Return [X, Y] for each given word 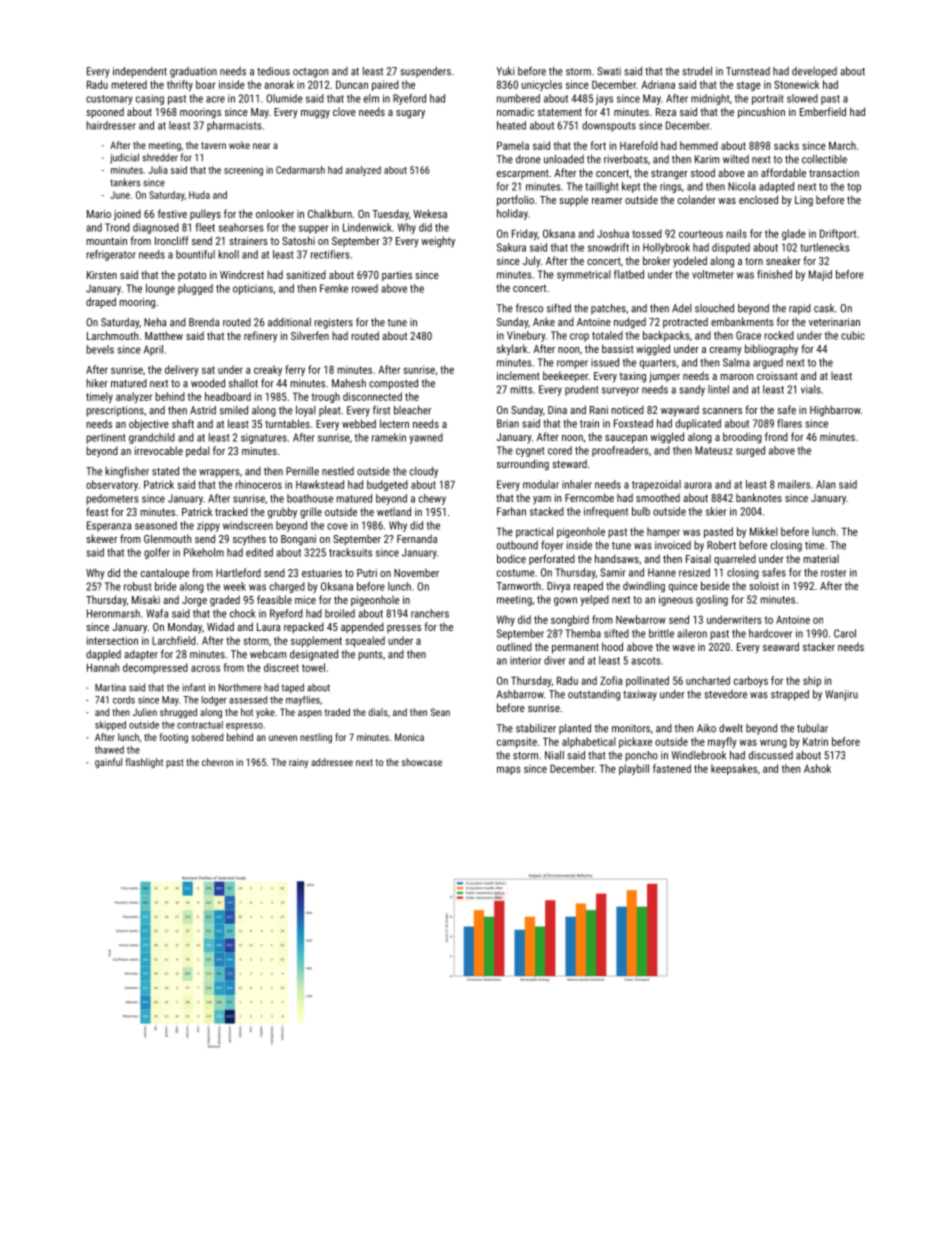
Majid [820, 275]
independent [140, 72]
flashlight [144, 763]
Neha [155, 322]
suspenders [426, 72]
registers [333, 323]
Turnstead [748, 71]
